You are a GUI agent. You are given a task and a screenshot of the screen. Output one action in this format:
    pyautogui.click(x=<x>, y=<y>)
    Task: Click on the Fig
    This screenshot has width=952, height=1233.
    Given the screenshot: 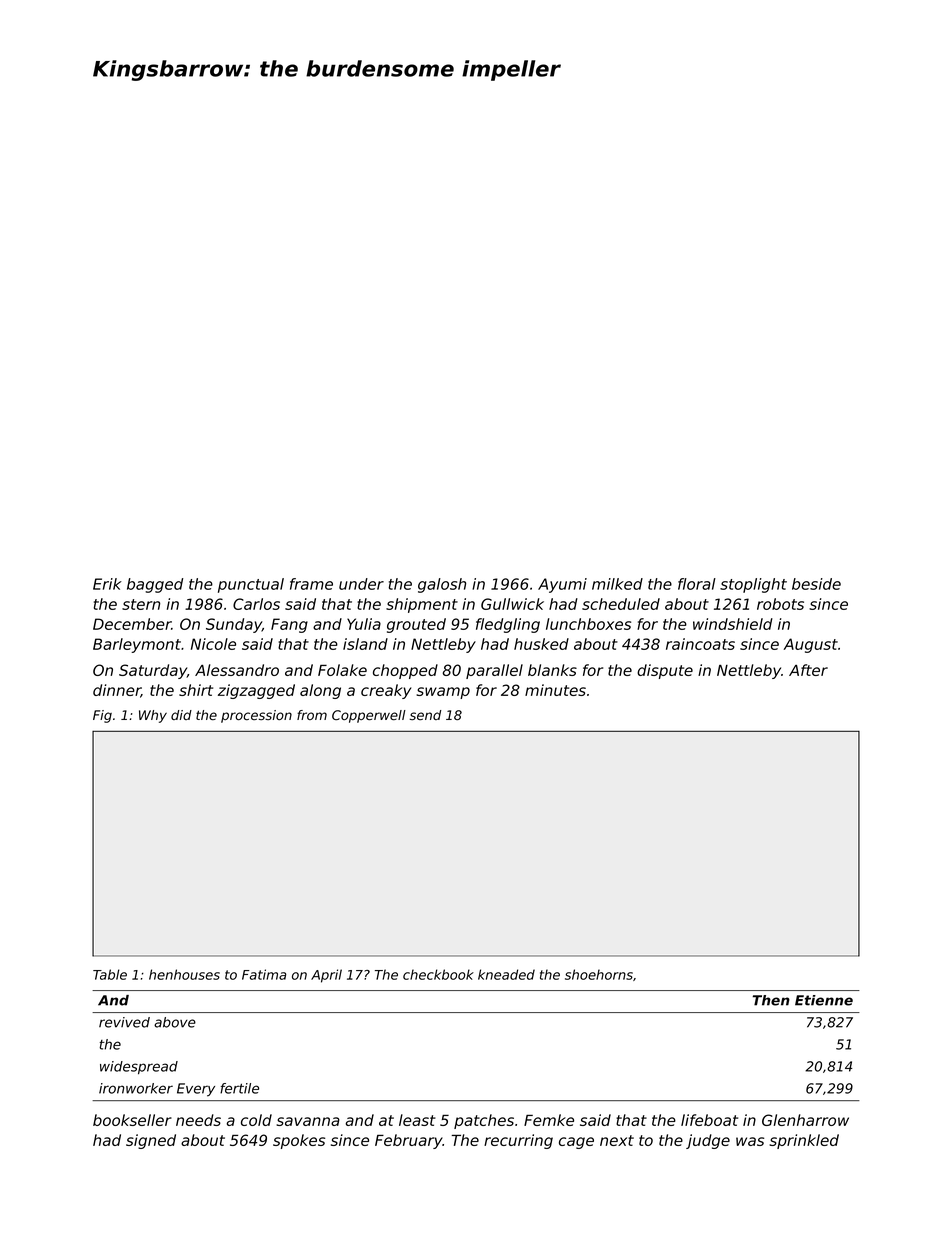 What is the action you would take?
    pyautogui.click(x=102, y=716)
